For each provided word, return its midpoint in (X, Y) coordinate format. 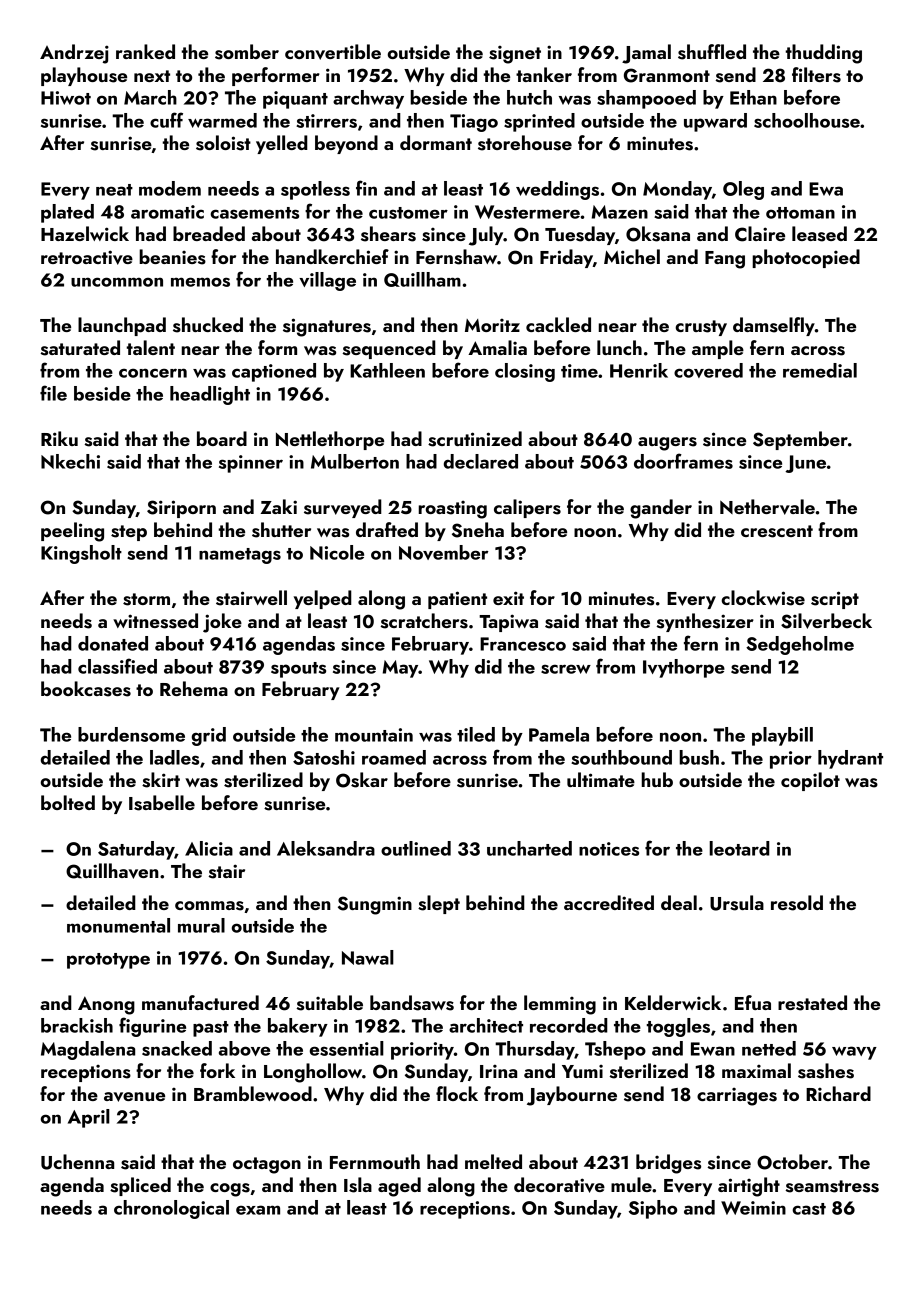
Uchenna (77, 1162)
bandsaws (412, 1003)
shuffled (712, 52)
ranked (145, 51)
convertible (333, 52)
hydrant (850, 759)
